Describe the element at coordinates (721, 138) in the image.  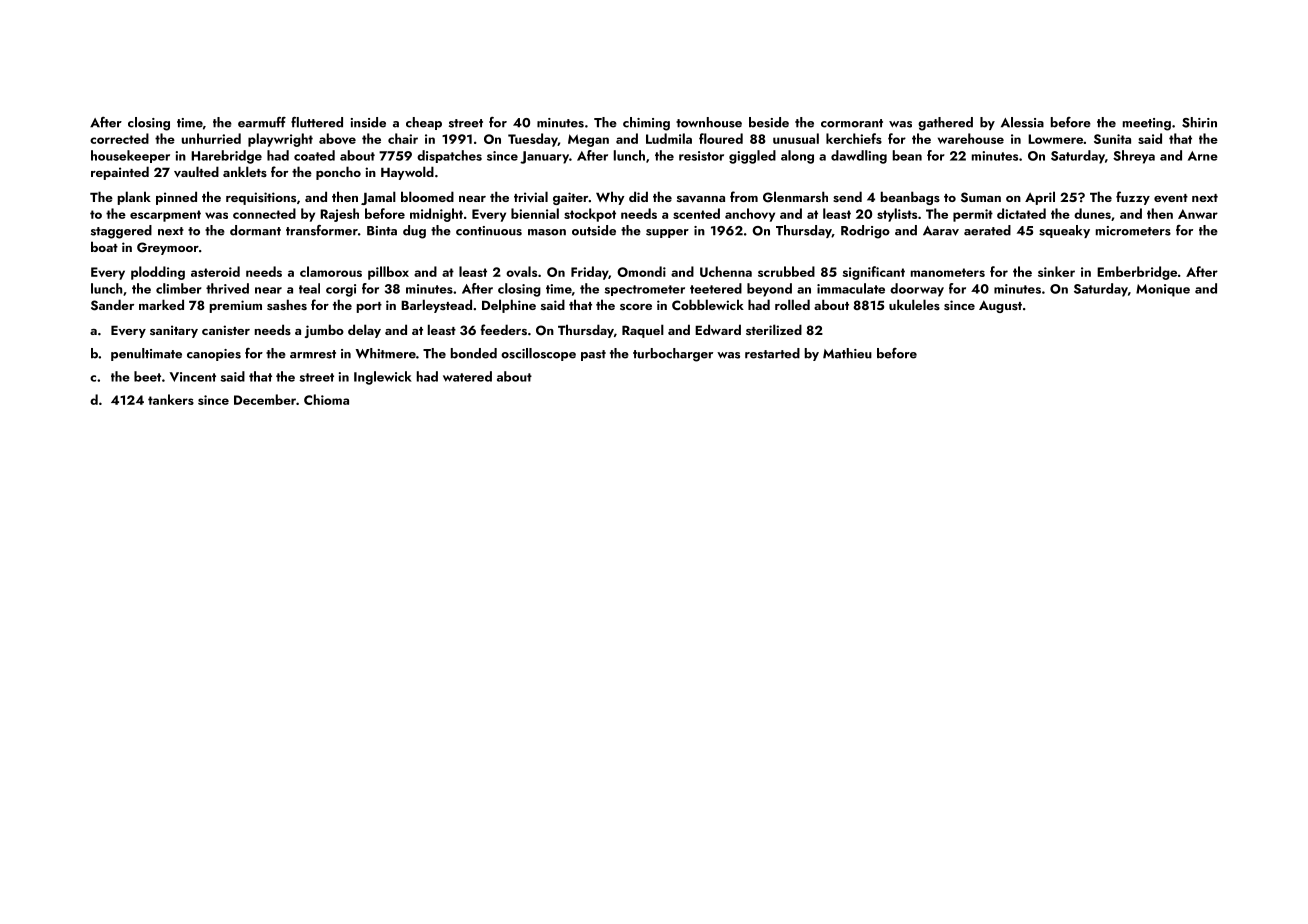
I see `floured` at that location.
